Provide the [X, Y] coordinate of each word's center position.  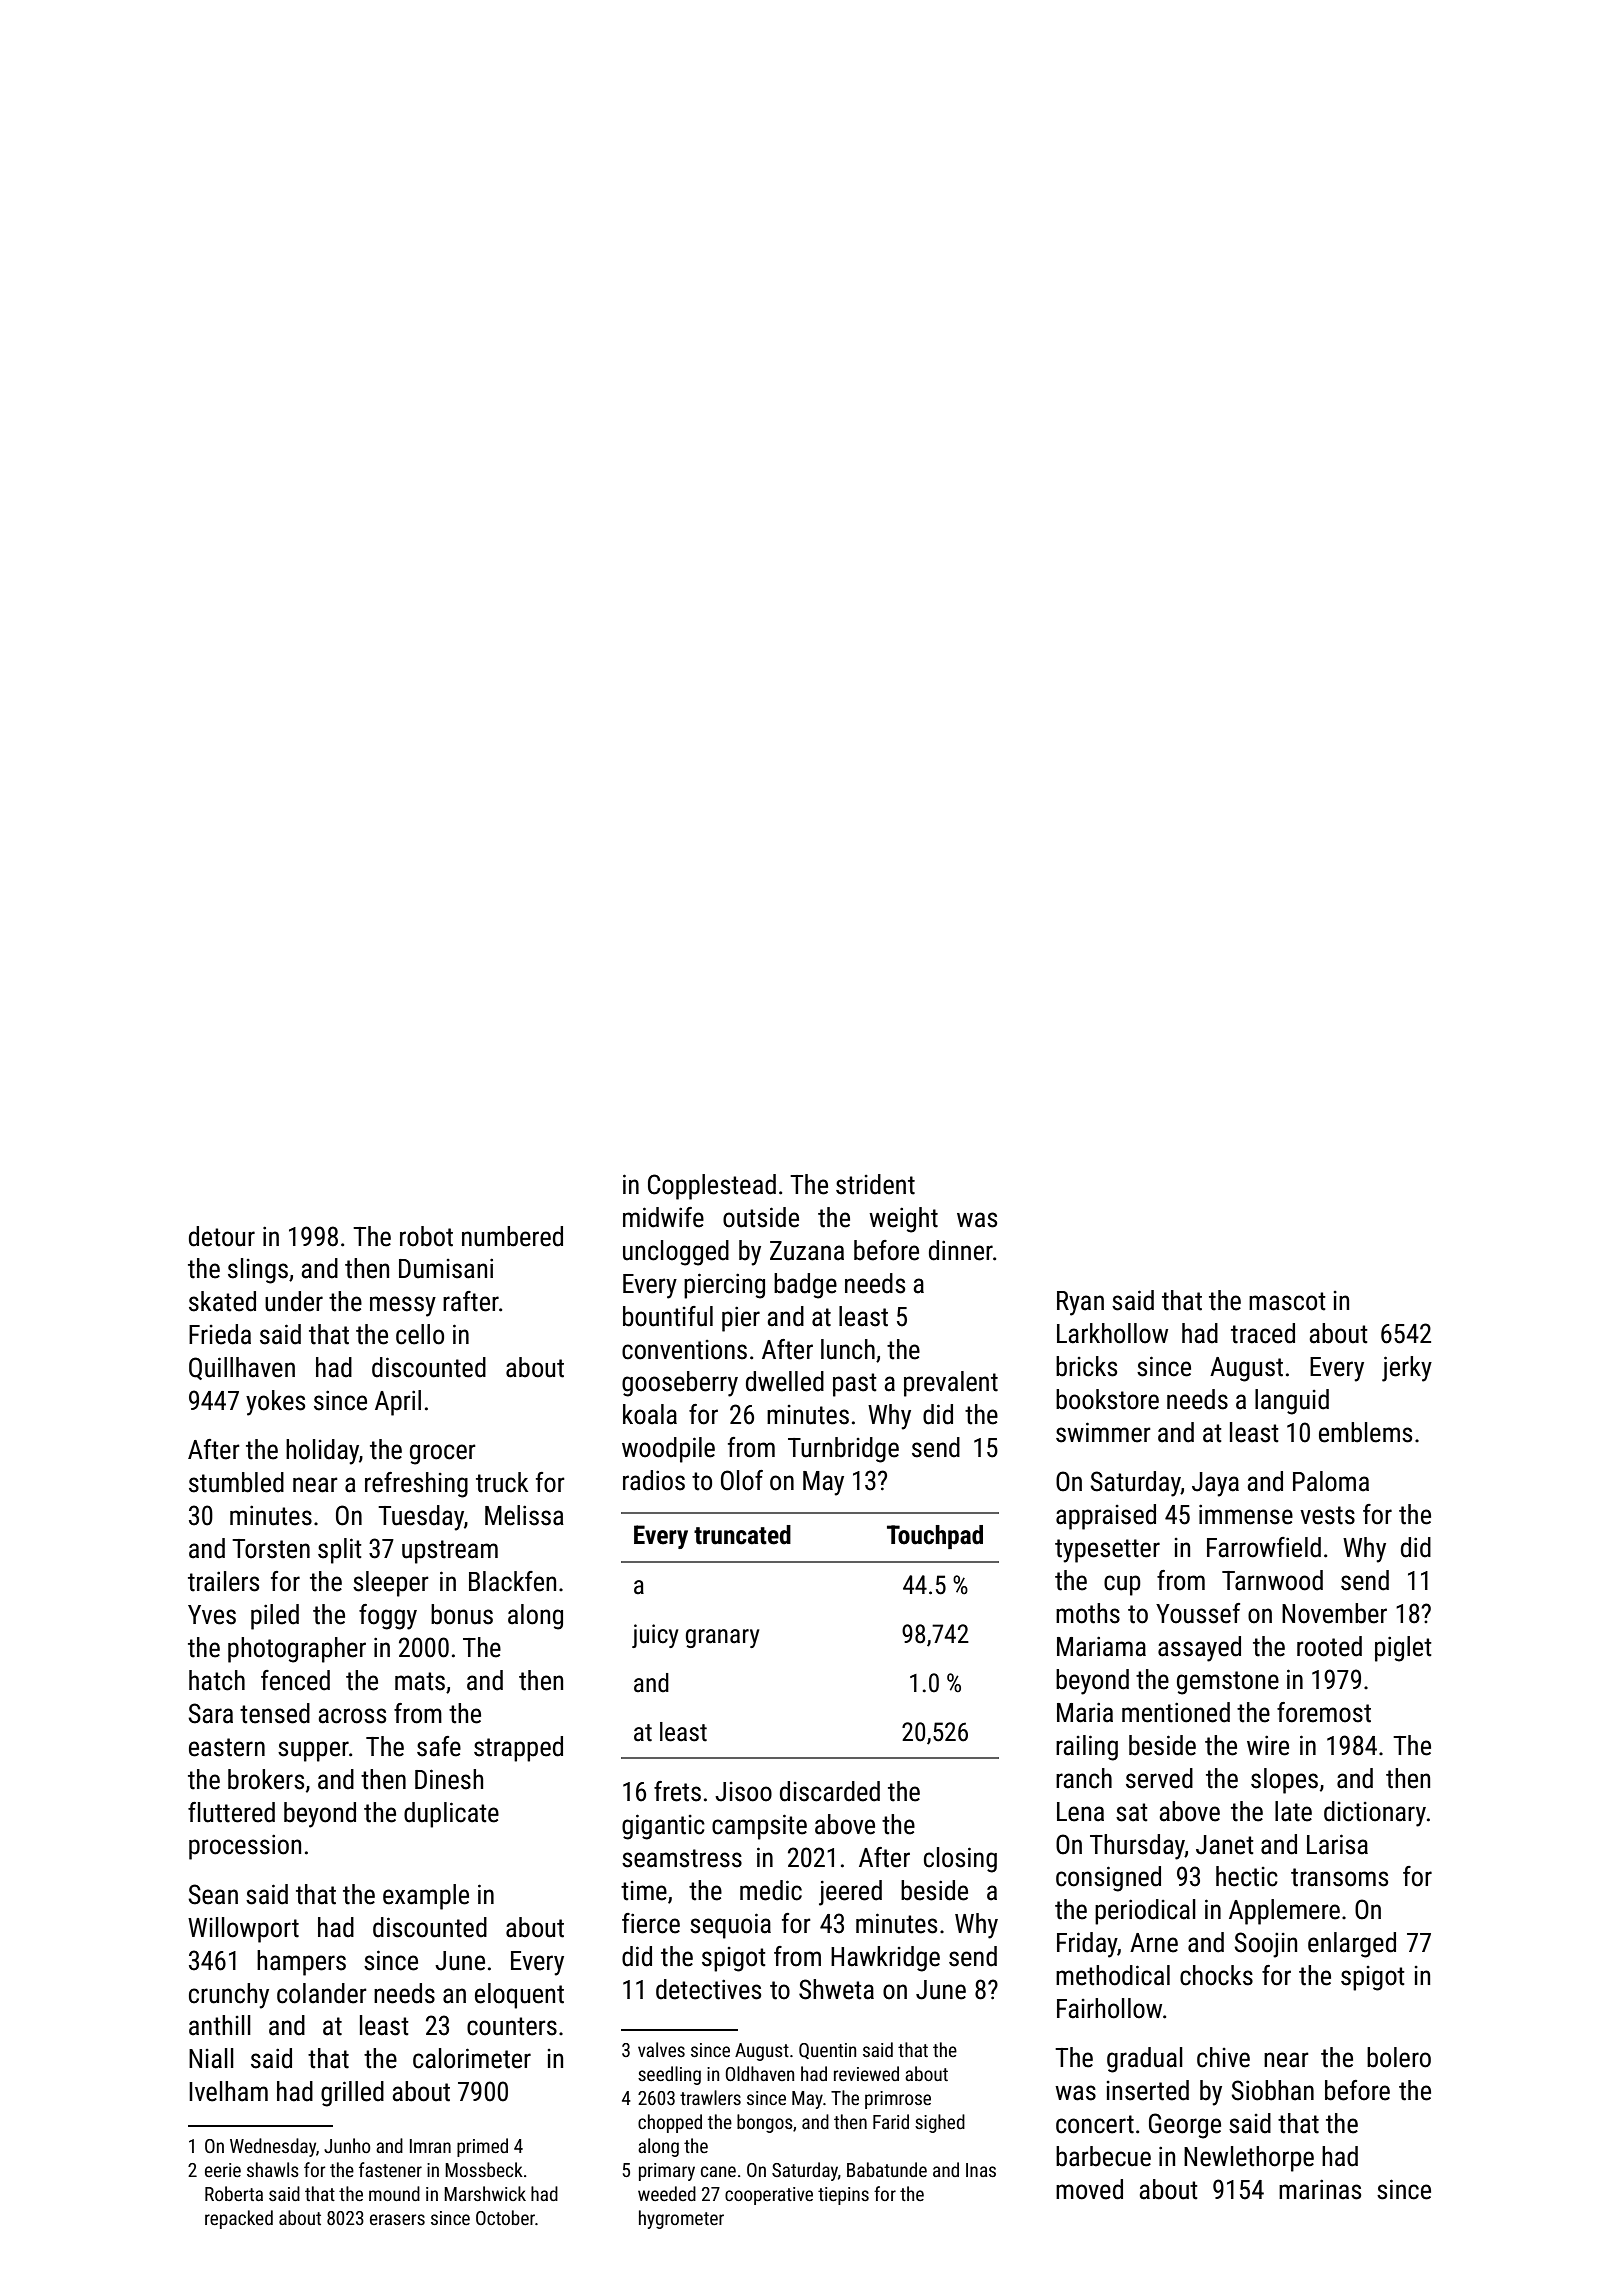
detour [222, 1236]
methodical [1113, 1975]
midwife [663, 1217]
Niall [211, 2058]
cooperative [769, 2196]
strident [875, 1184]
